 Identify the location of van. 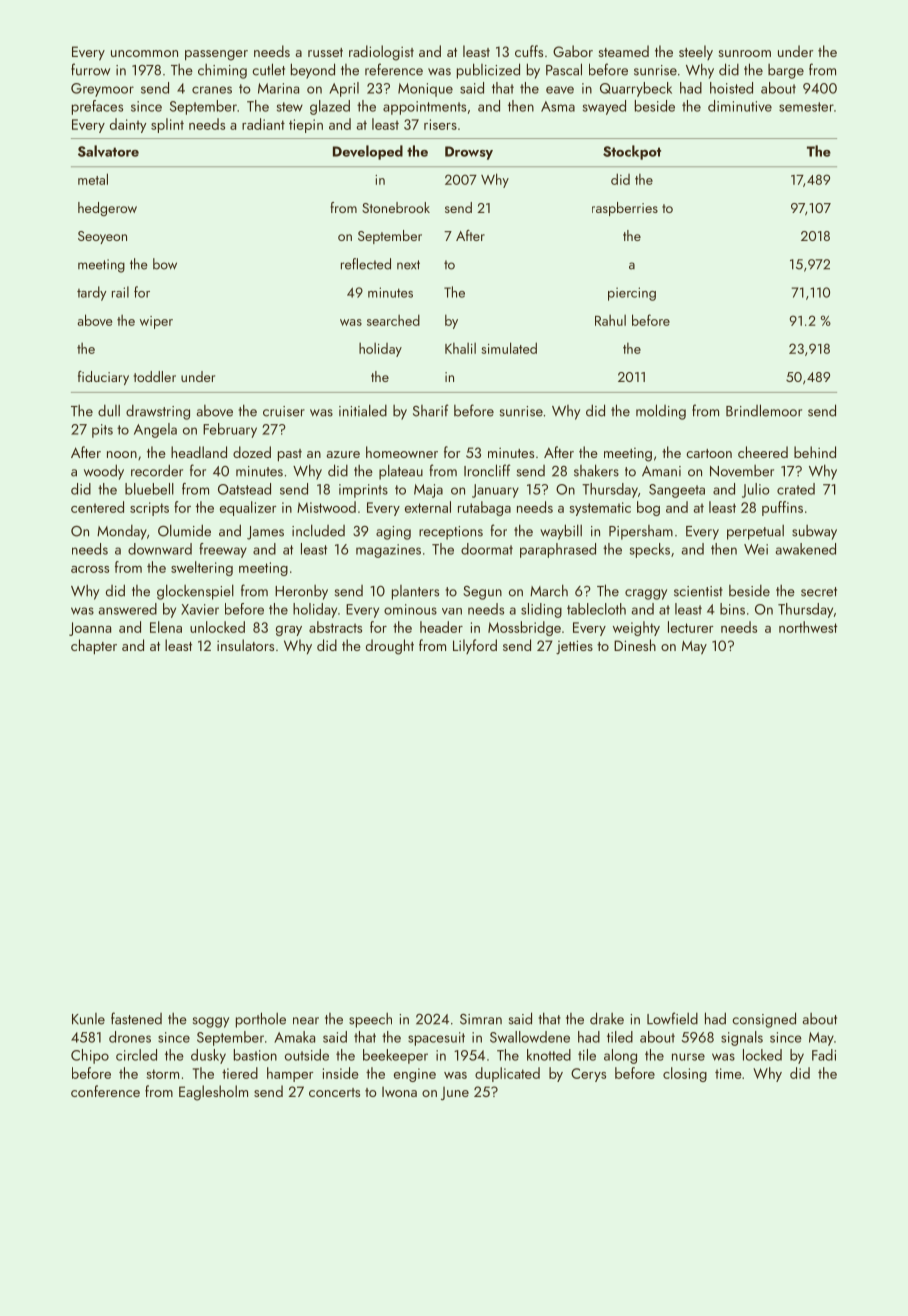
(452, 611).
